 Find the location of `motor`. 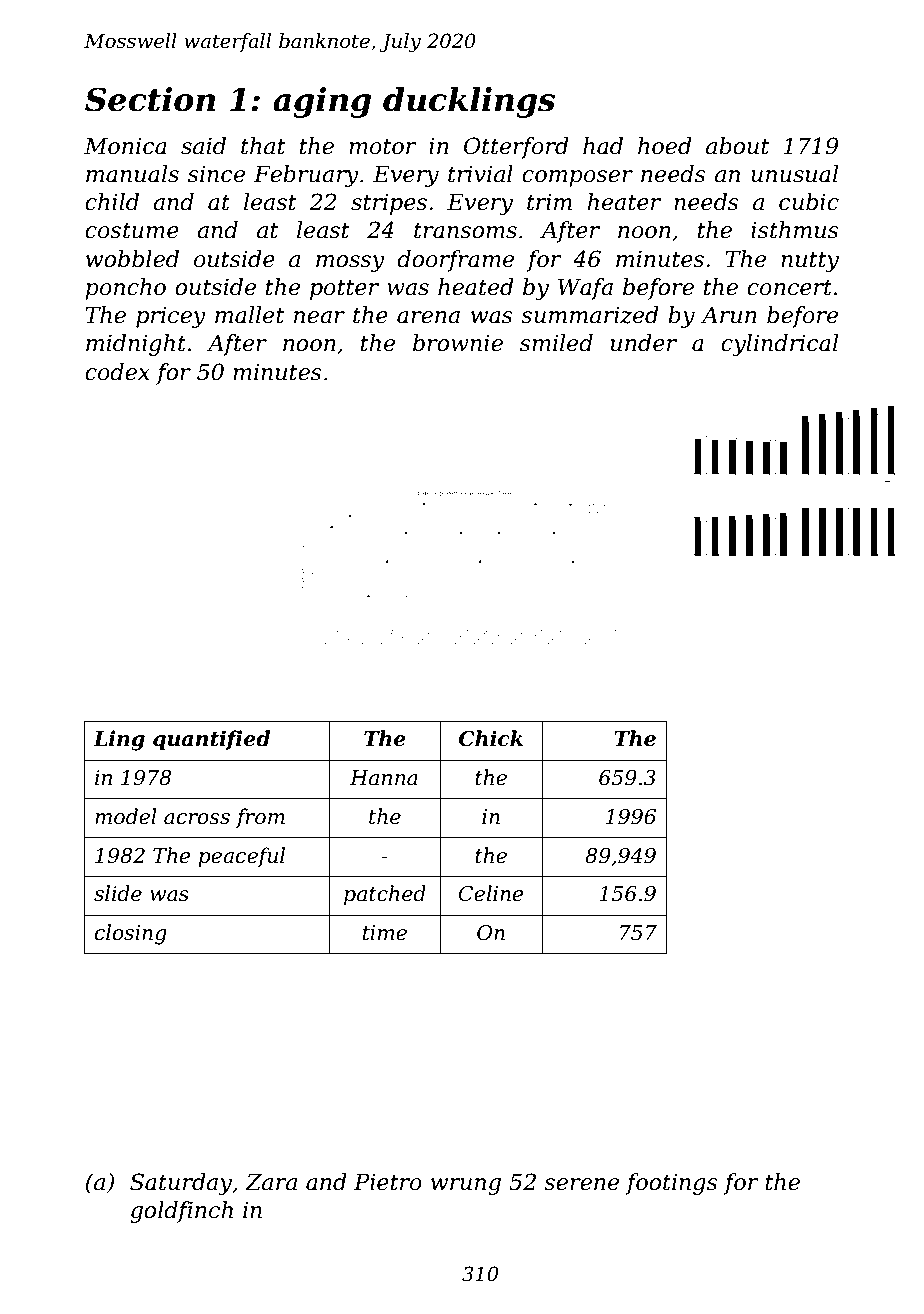

motor is located at coordinates (383, 147).
